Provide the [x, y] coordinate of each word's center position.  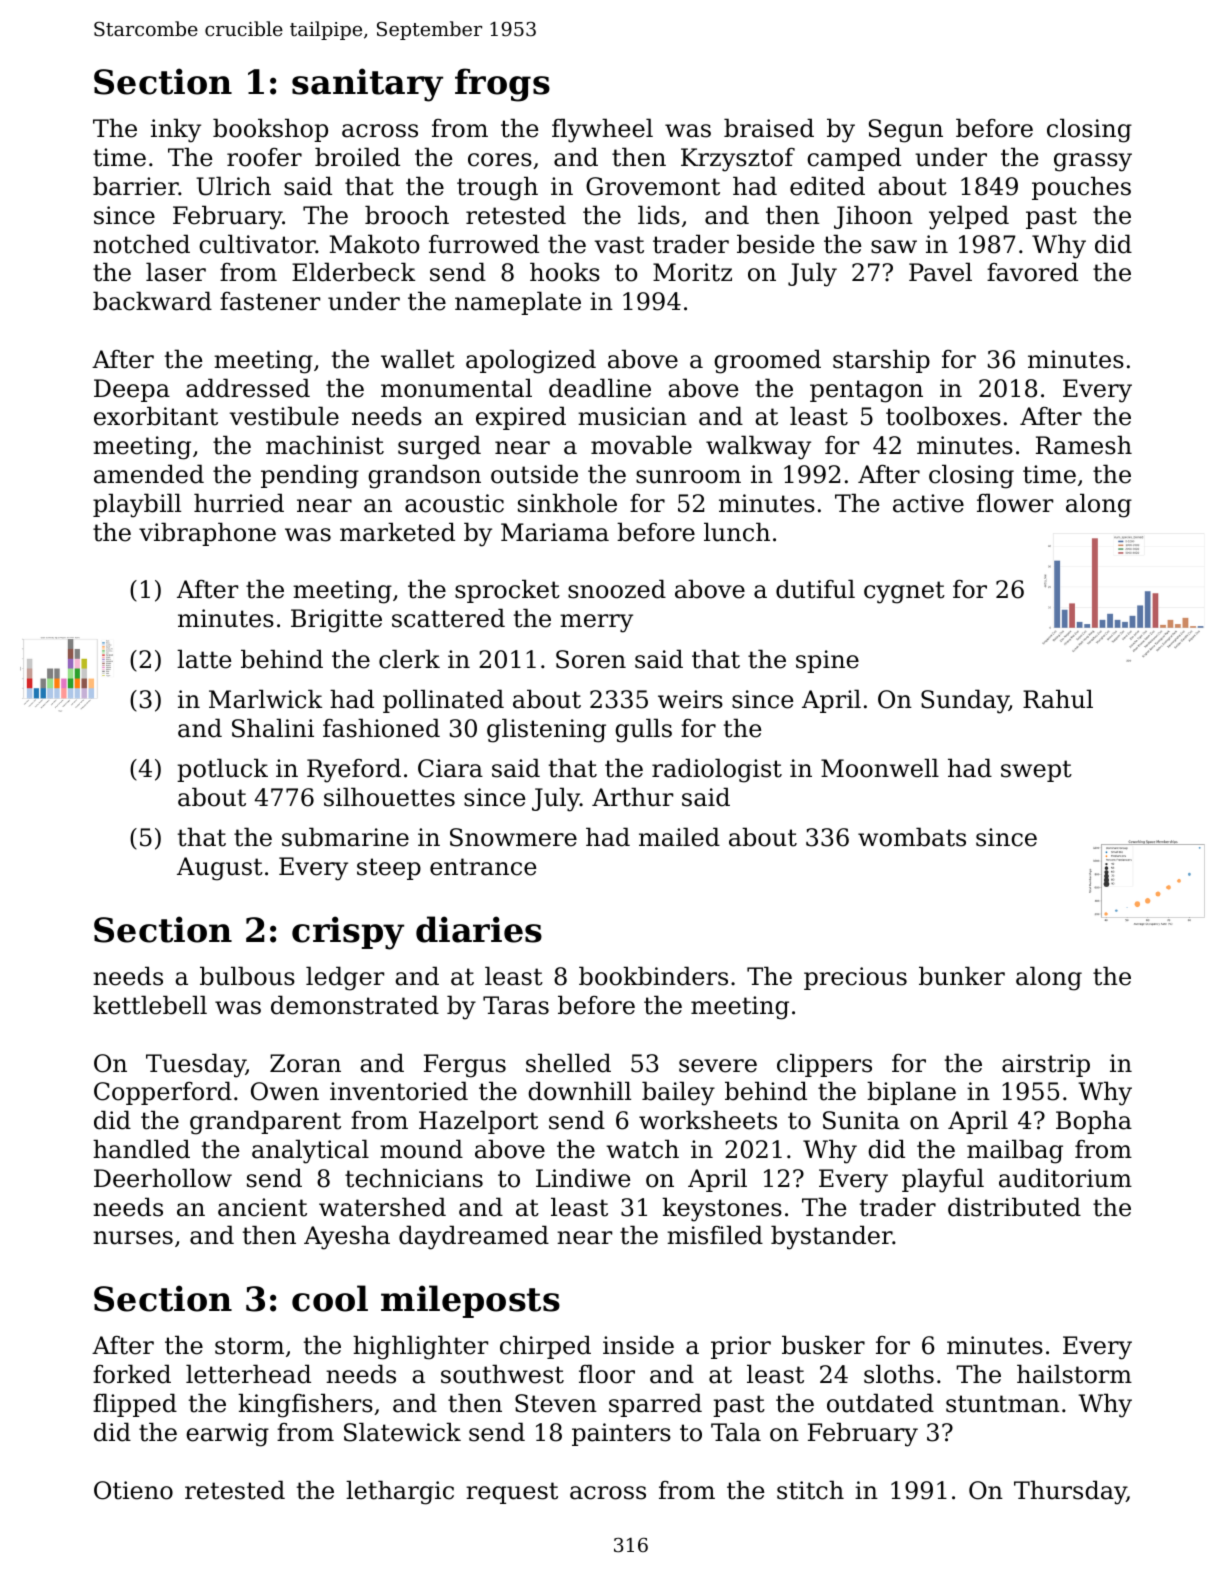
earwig [227, 1435]
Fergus [465, 1066]
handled [141, 1149]
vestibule [284, 416]
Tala [736, 1432]
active [928, 503]
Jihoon [873, 217]
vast [619, 245]
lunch [737, 532]
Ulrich [233, 186]
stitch [810, 1490]
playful [943, 1180]
